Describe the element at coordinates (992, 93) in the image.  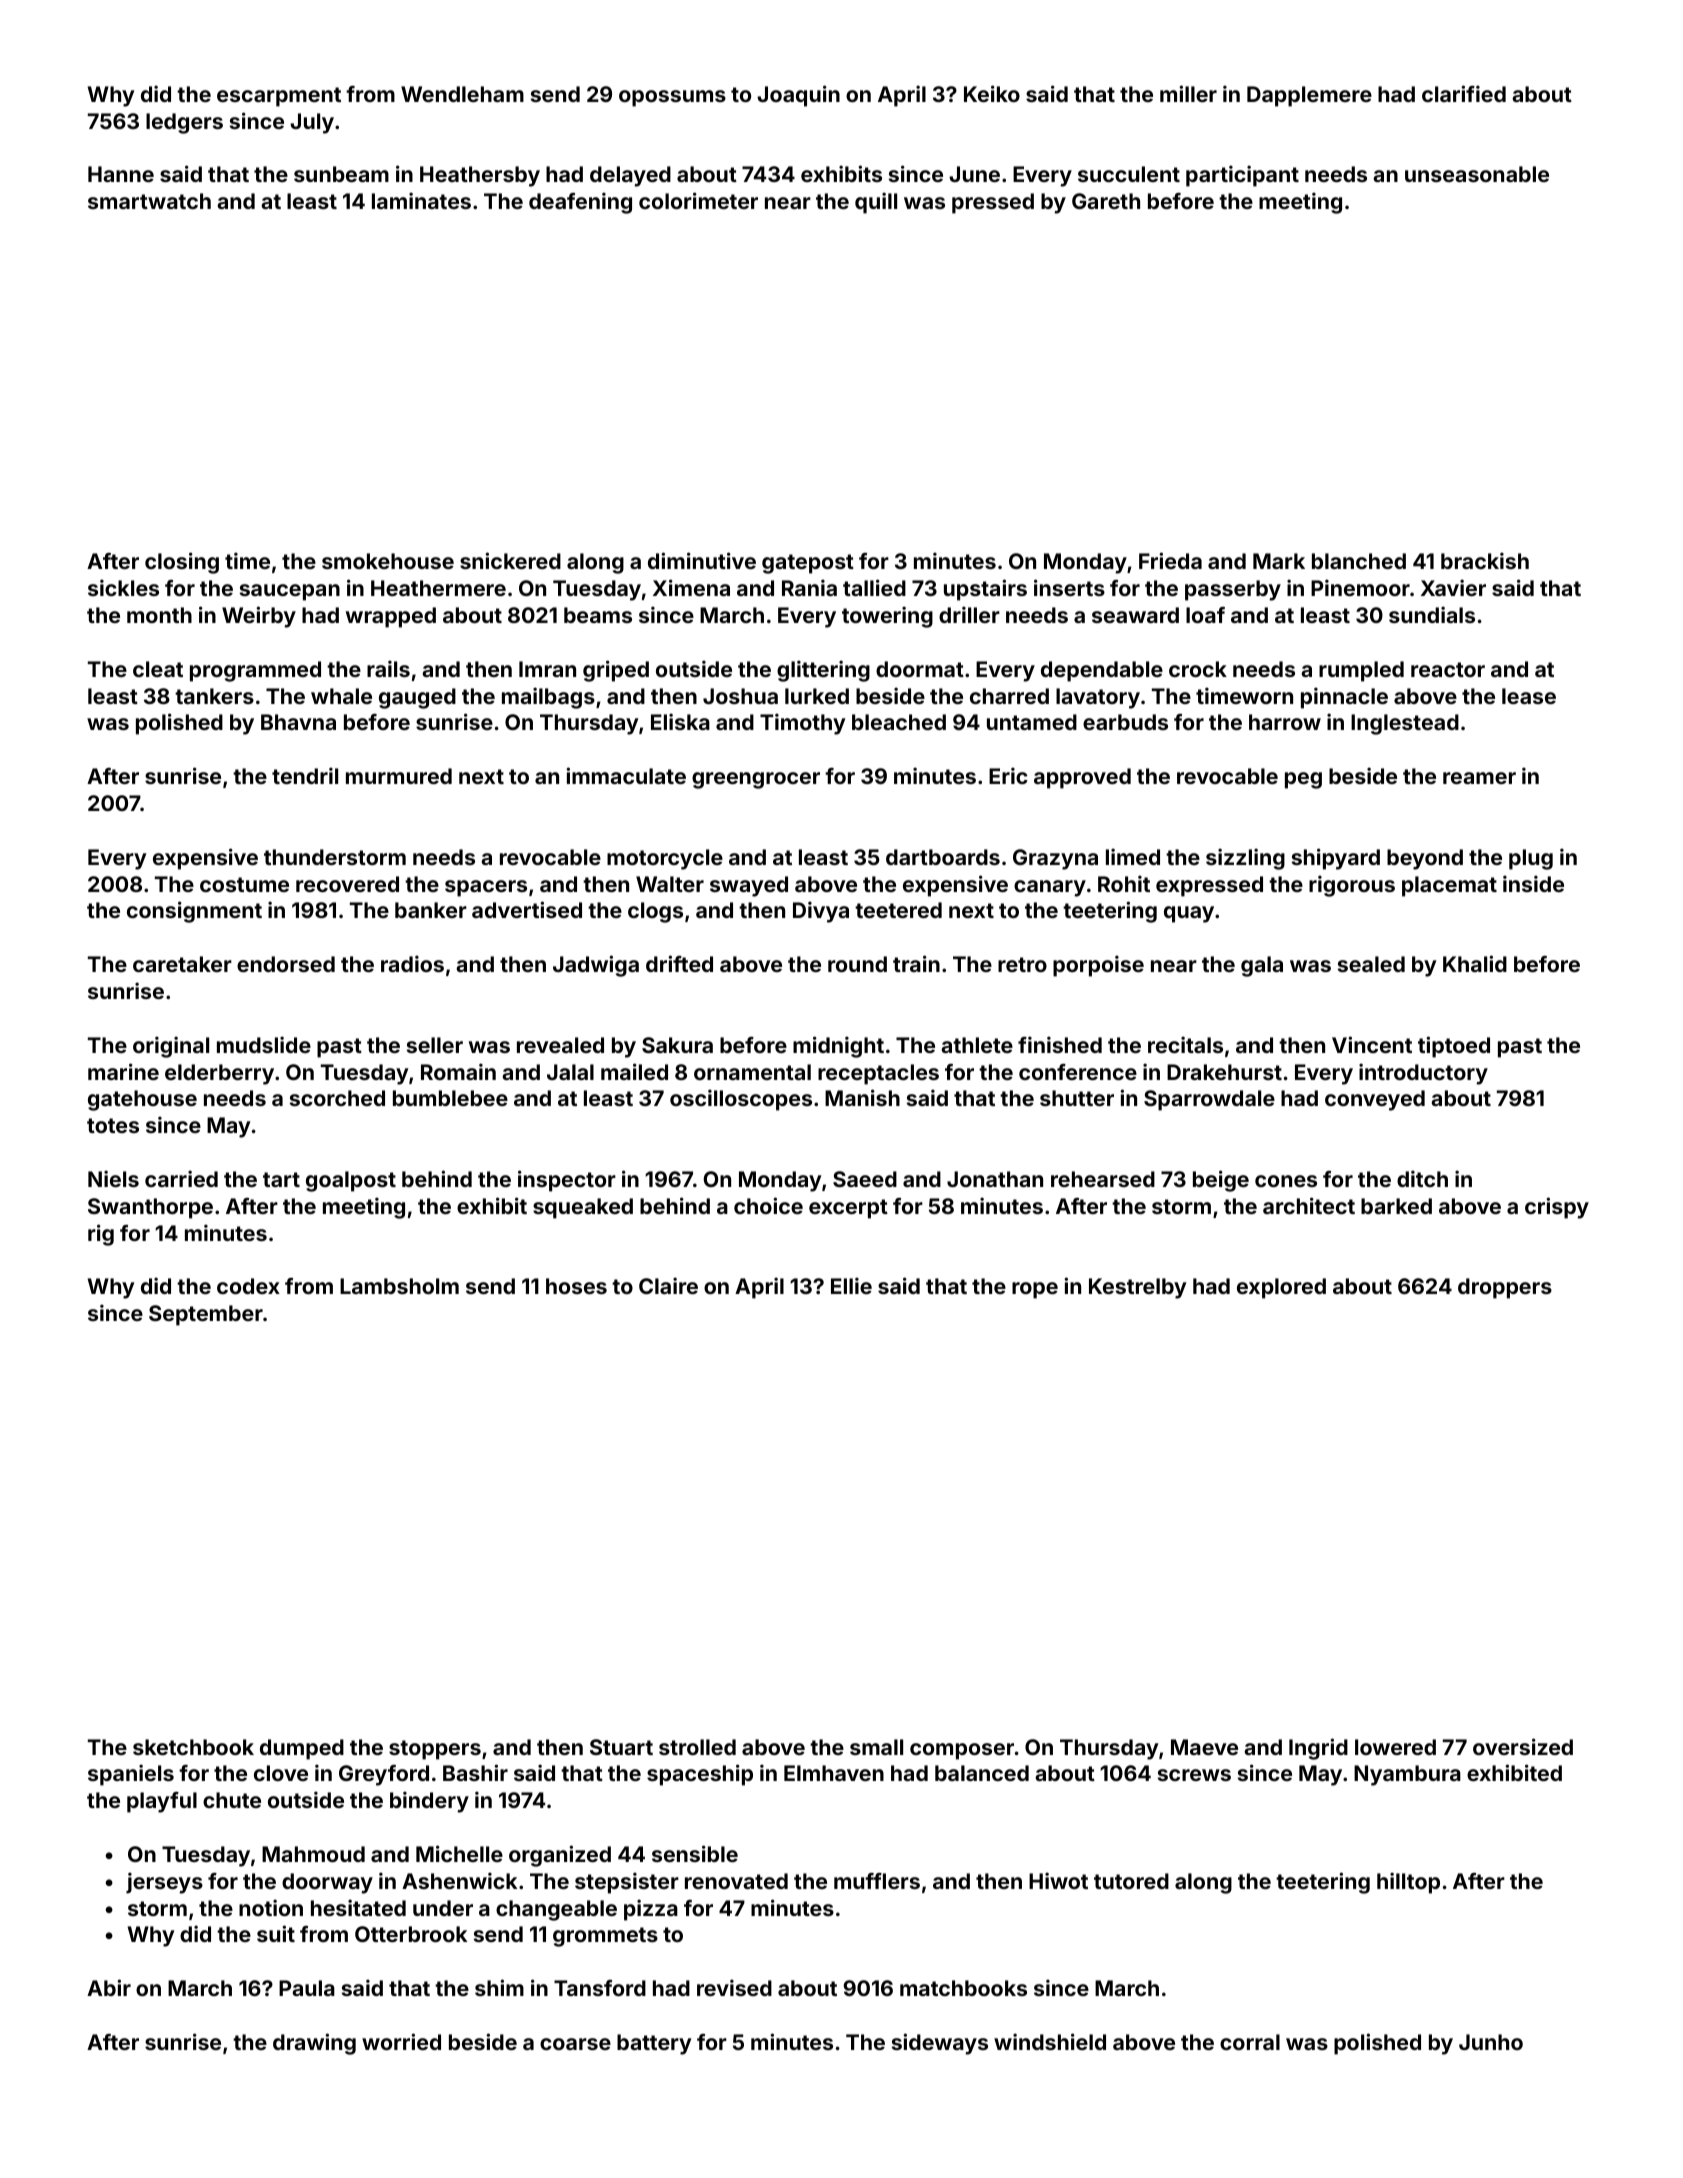
I see `Keiko` at that location.
